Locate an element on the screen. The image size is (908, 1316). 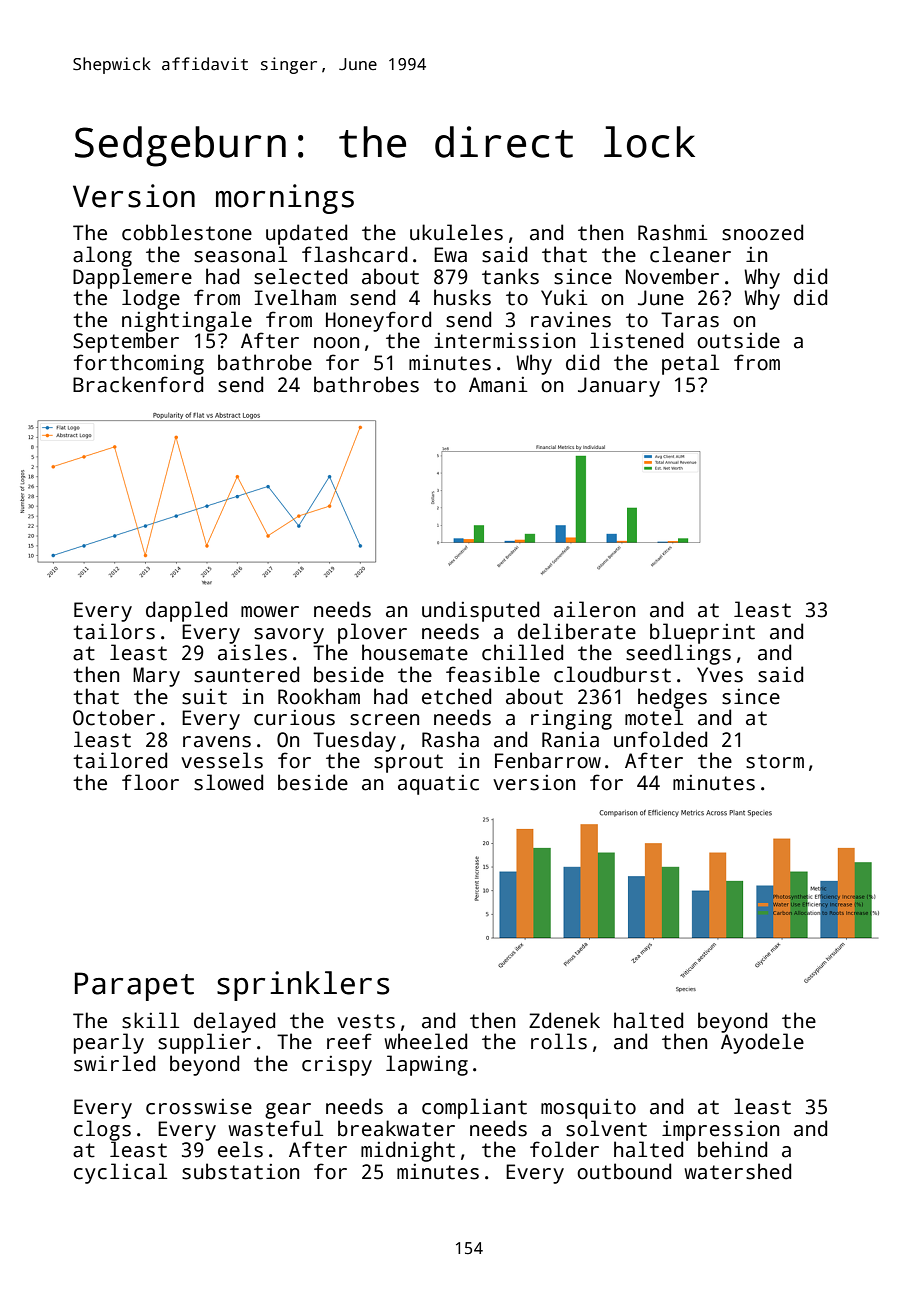
Brackenford is located at coordinates (138, 384).
